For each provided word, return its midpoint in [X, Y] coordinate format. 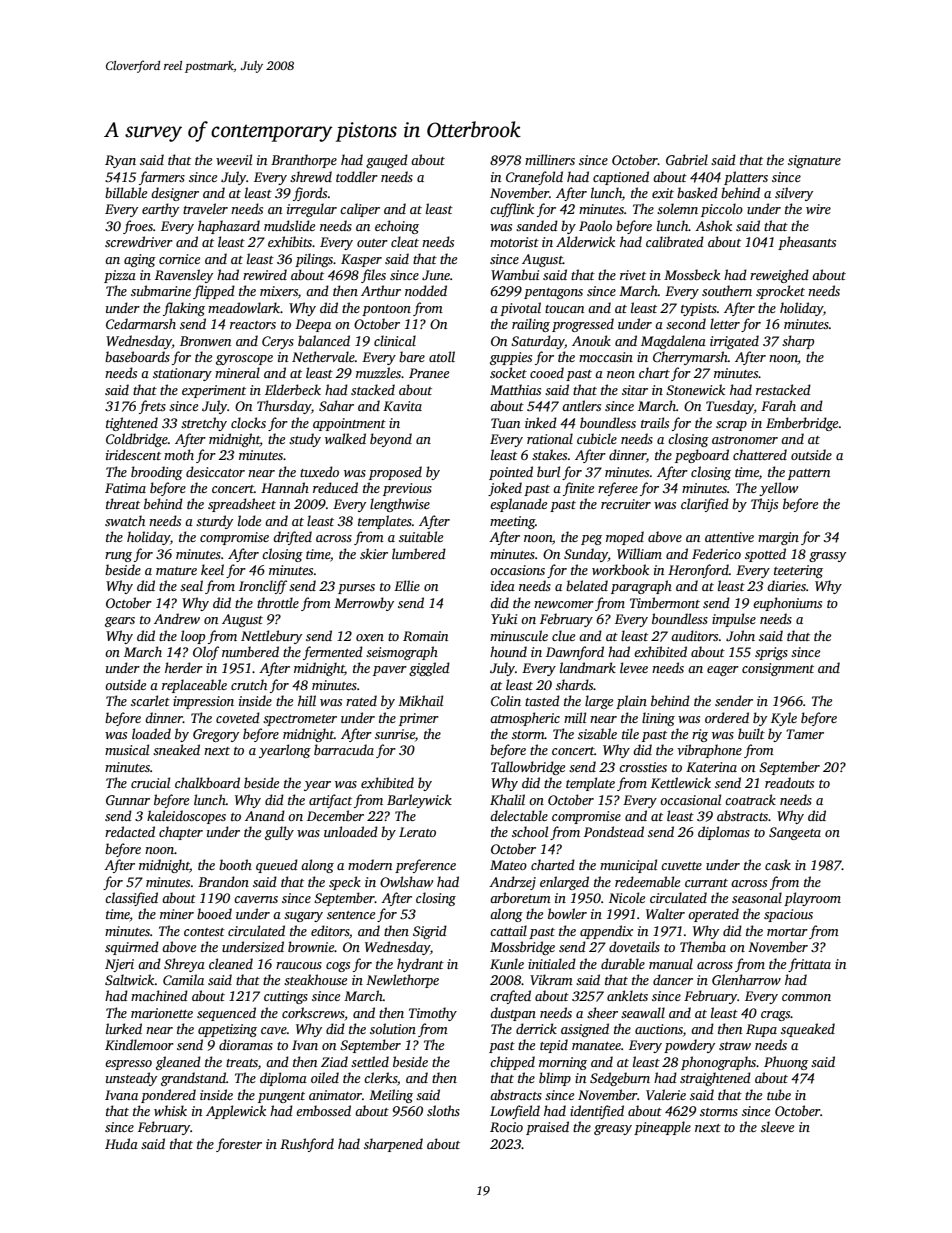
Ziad [334, 1061]
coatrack [750, 799]
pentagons [553, 293]
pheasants [807, 243]
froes [138, 227]
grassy [827, 557]
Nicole [627, 897]
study [305, 440]
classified [131, 899]
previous [407, 489]
